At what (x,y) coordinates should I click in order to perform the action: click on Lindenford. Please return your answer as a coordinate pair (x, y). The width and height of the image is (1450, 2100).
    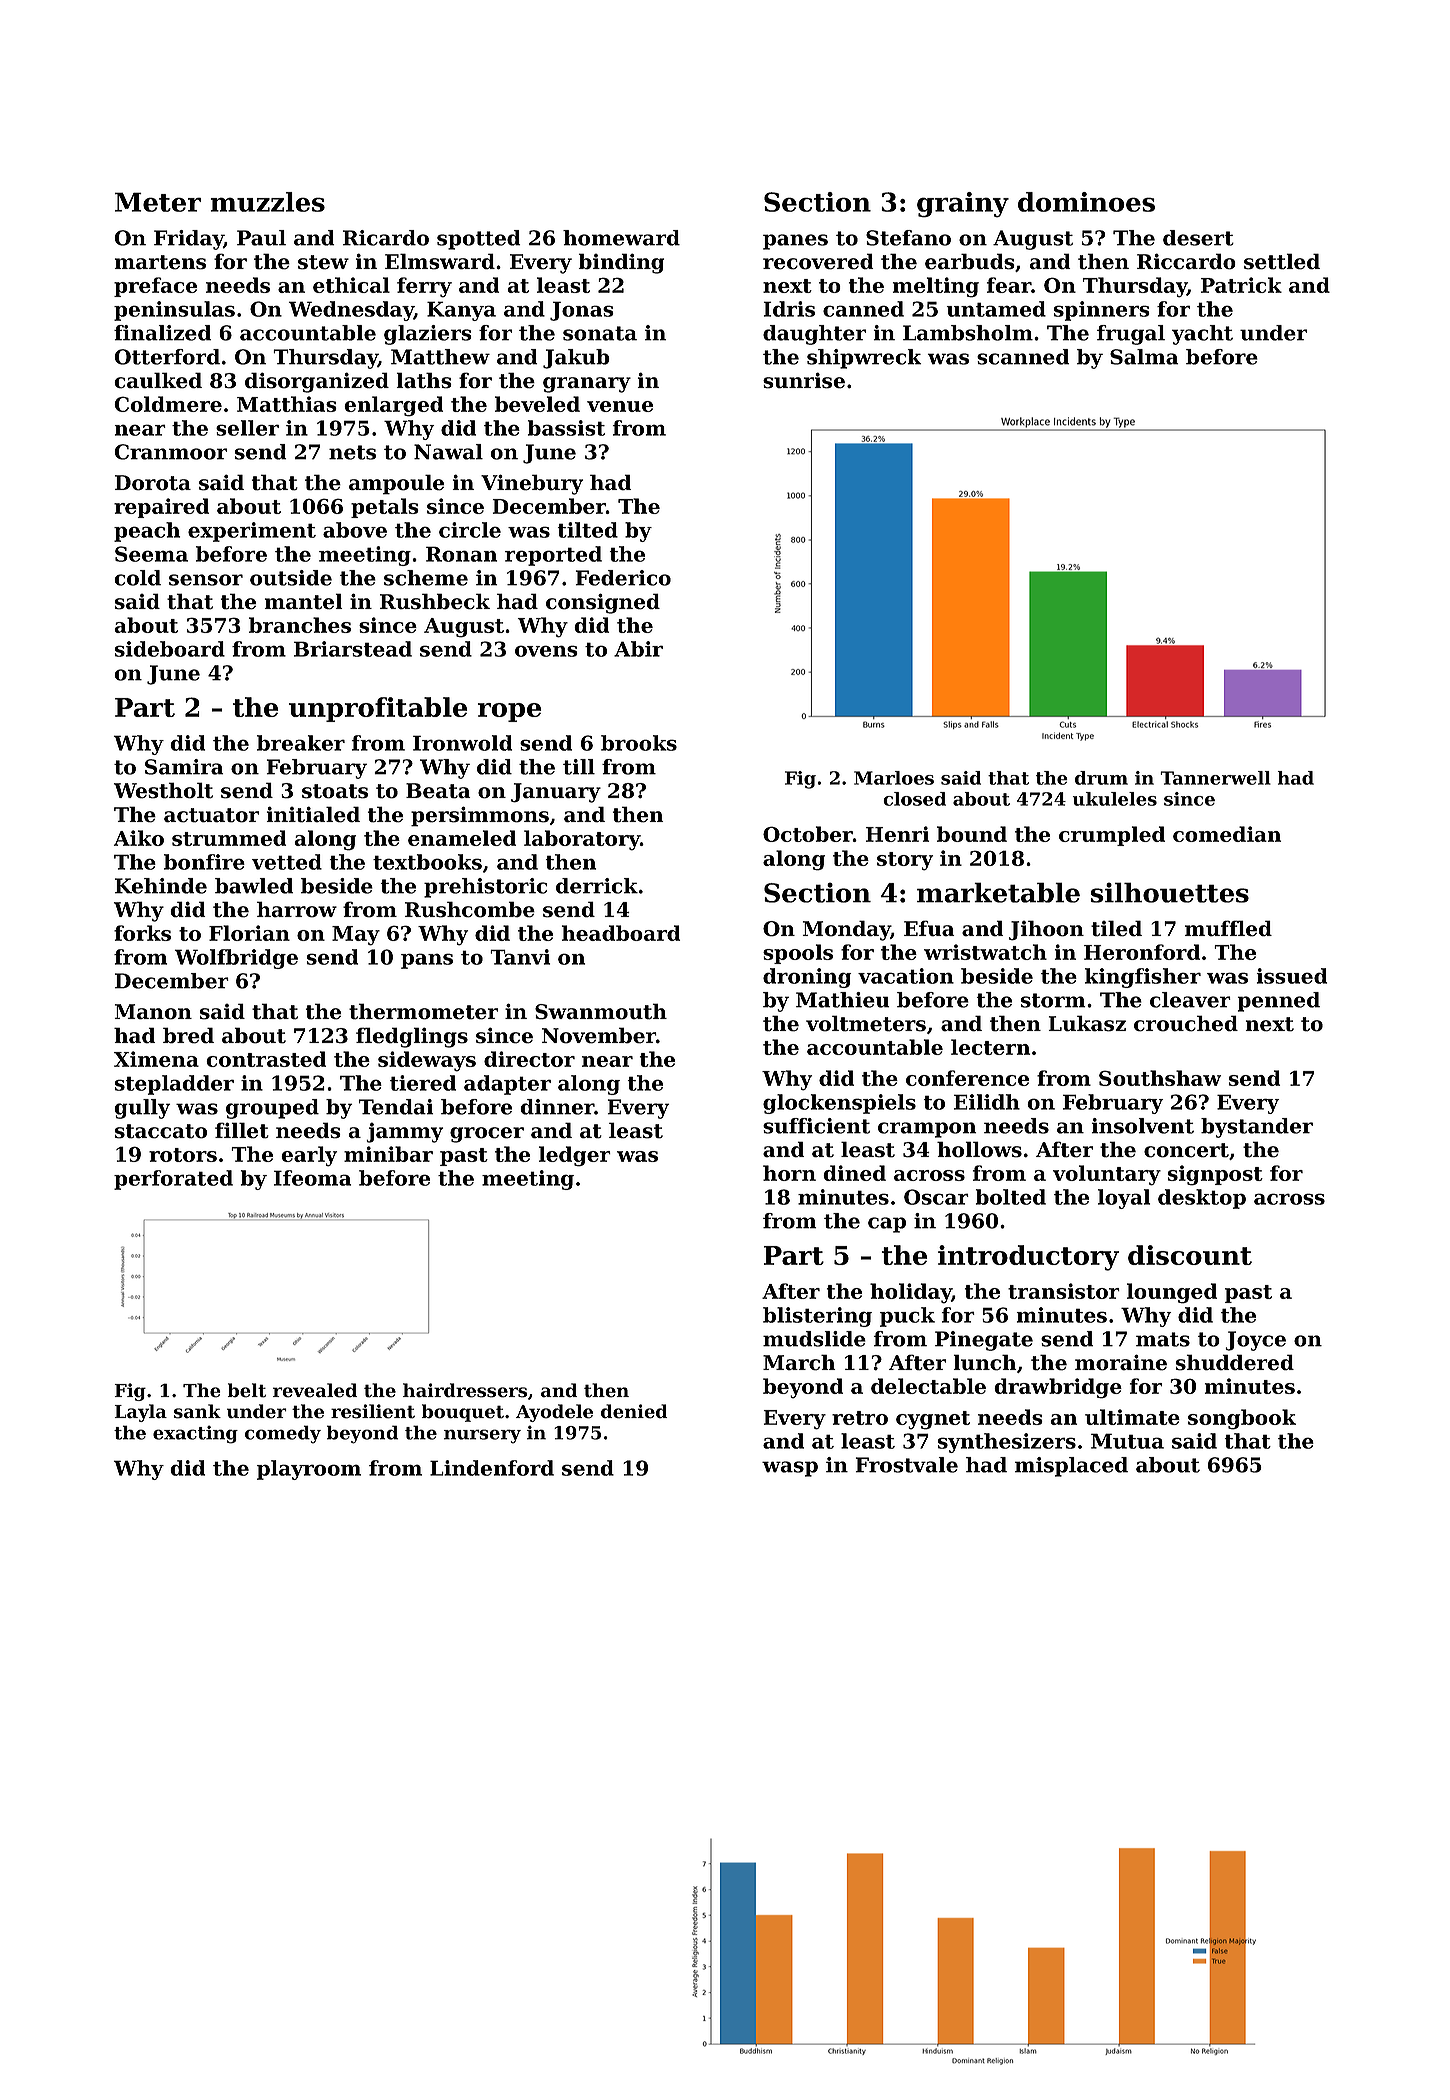
    Looking at the image, I should click on (492, 1468).
